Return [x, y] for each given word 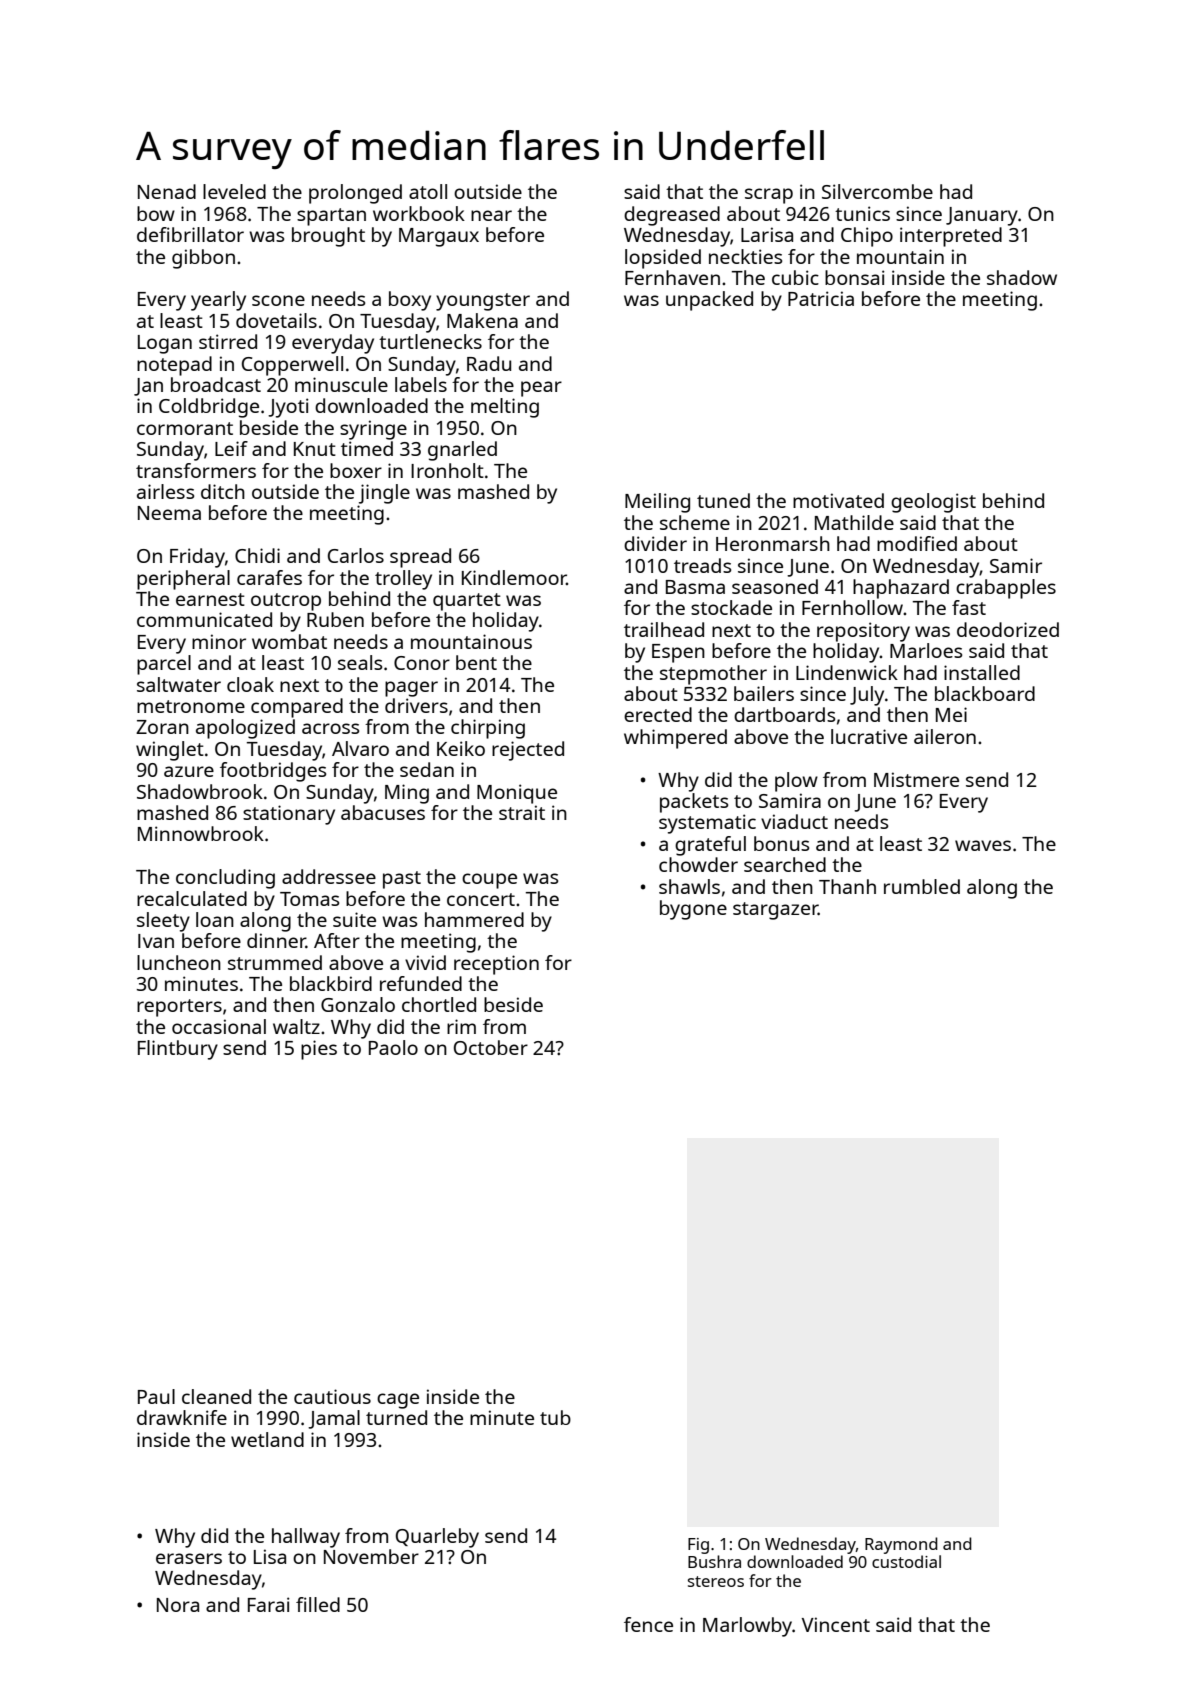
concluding [225, 879]
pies [319, 1050]
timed [367, 448]
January [982, 216]
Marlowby [747, 1627]
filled [318, 1604]
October [491, 1047]
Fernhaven [672, 277]
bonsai [855, 277]
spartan [331, 217]
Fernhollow [852, 607]
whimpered [675, 739]
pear [541, 389]
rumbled [922, 886]
